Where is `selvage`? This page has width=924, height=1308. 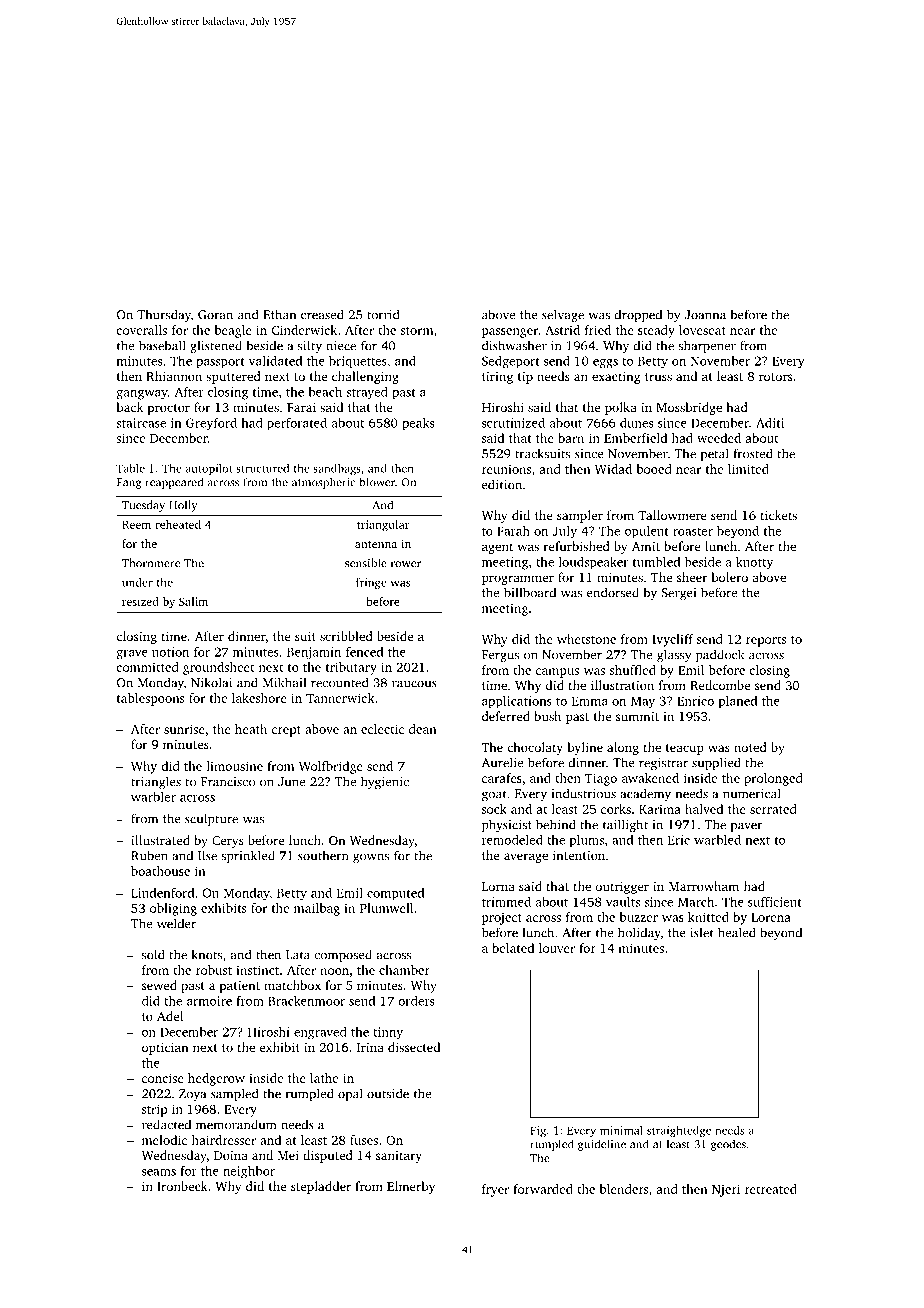 selvage is located at coordinates (563, 315).
